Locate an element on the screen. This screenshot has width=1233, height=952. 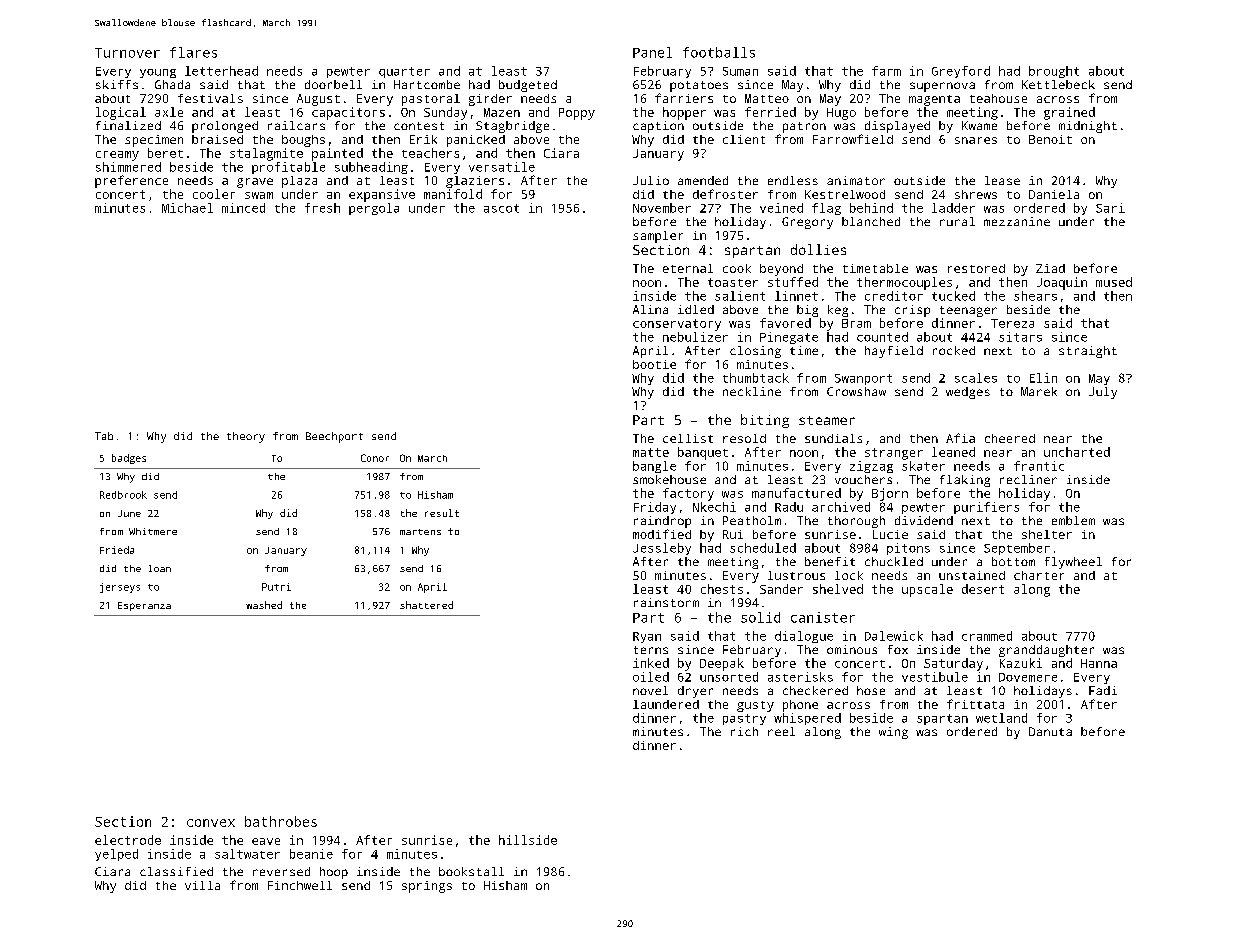
Alina is located at coordinates (650, 309).
